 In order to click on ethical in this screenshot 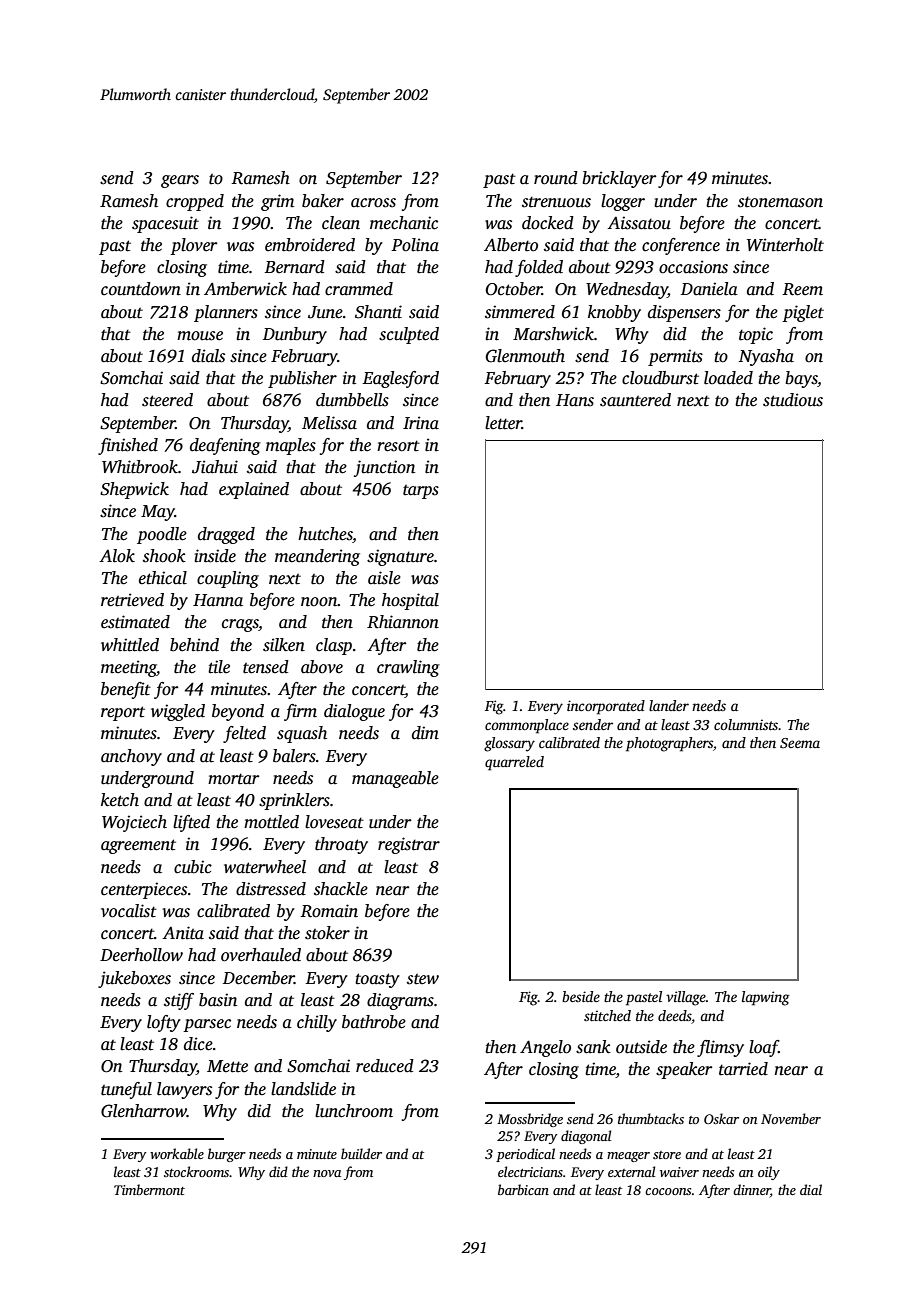, I will do `click(163, 578)`.
